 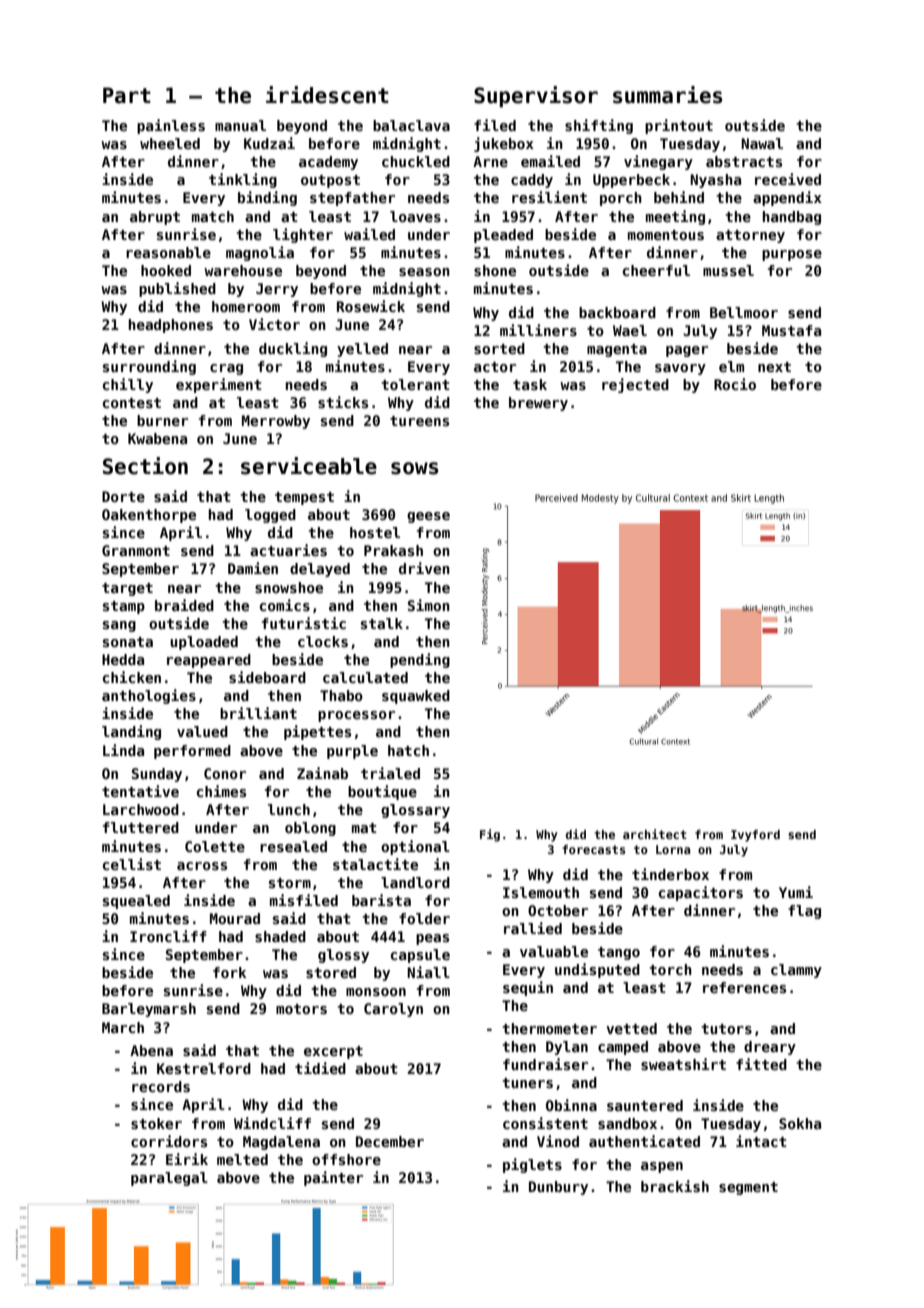 I want to click on vetted, so click(x=631, y=1028).
